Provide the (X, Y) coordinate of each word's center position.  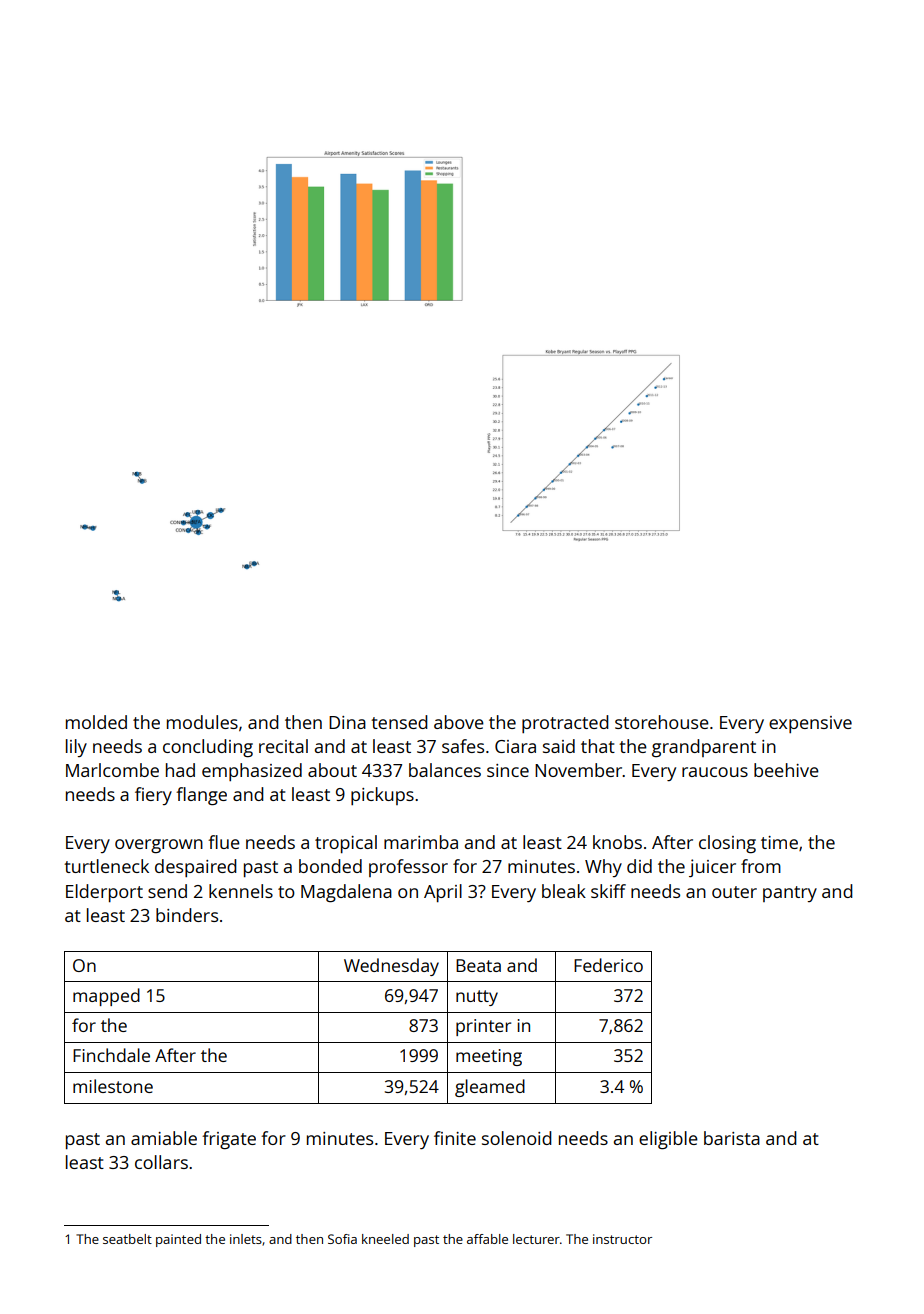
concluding (208, 748)
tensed (399, 722)
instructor (622, 1239)
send (167, 891)
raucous (715, 772)
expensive (810, 724)
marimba (421, 842)
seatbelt (127, 1239)
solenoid (517, 1138)
